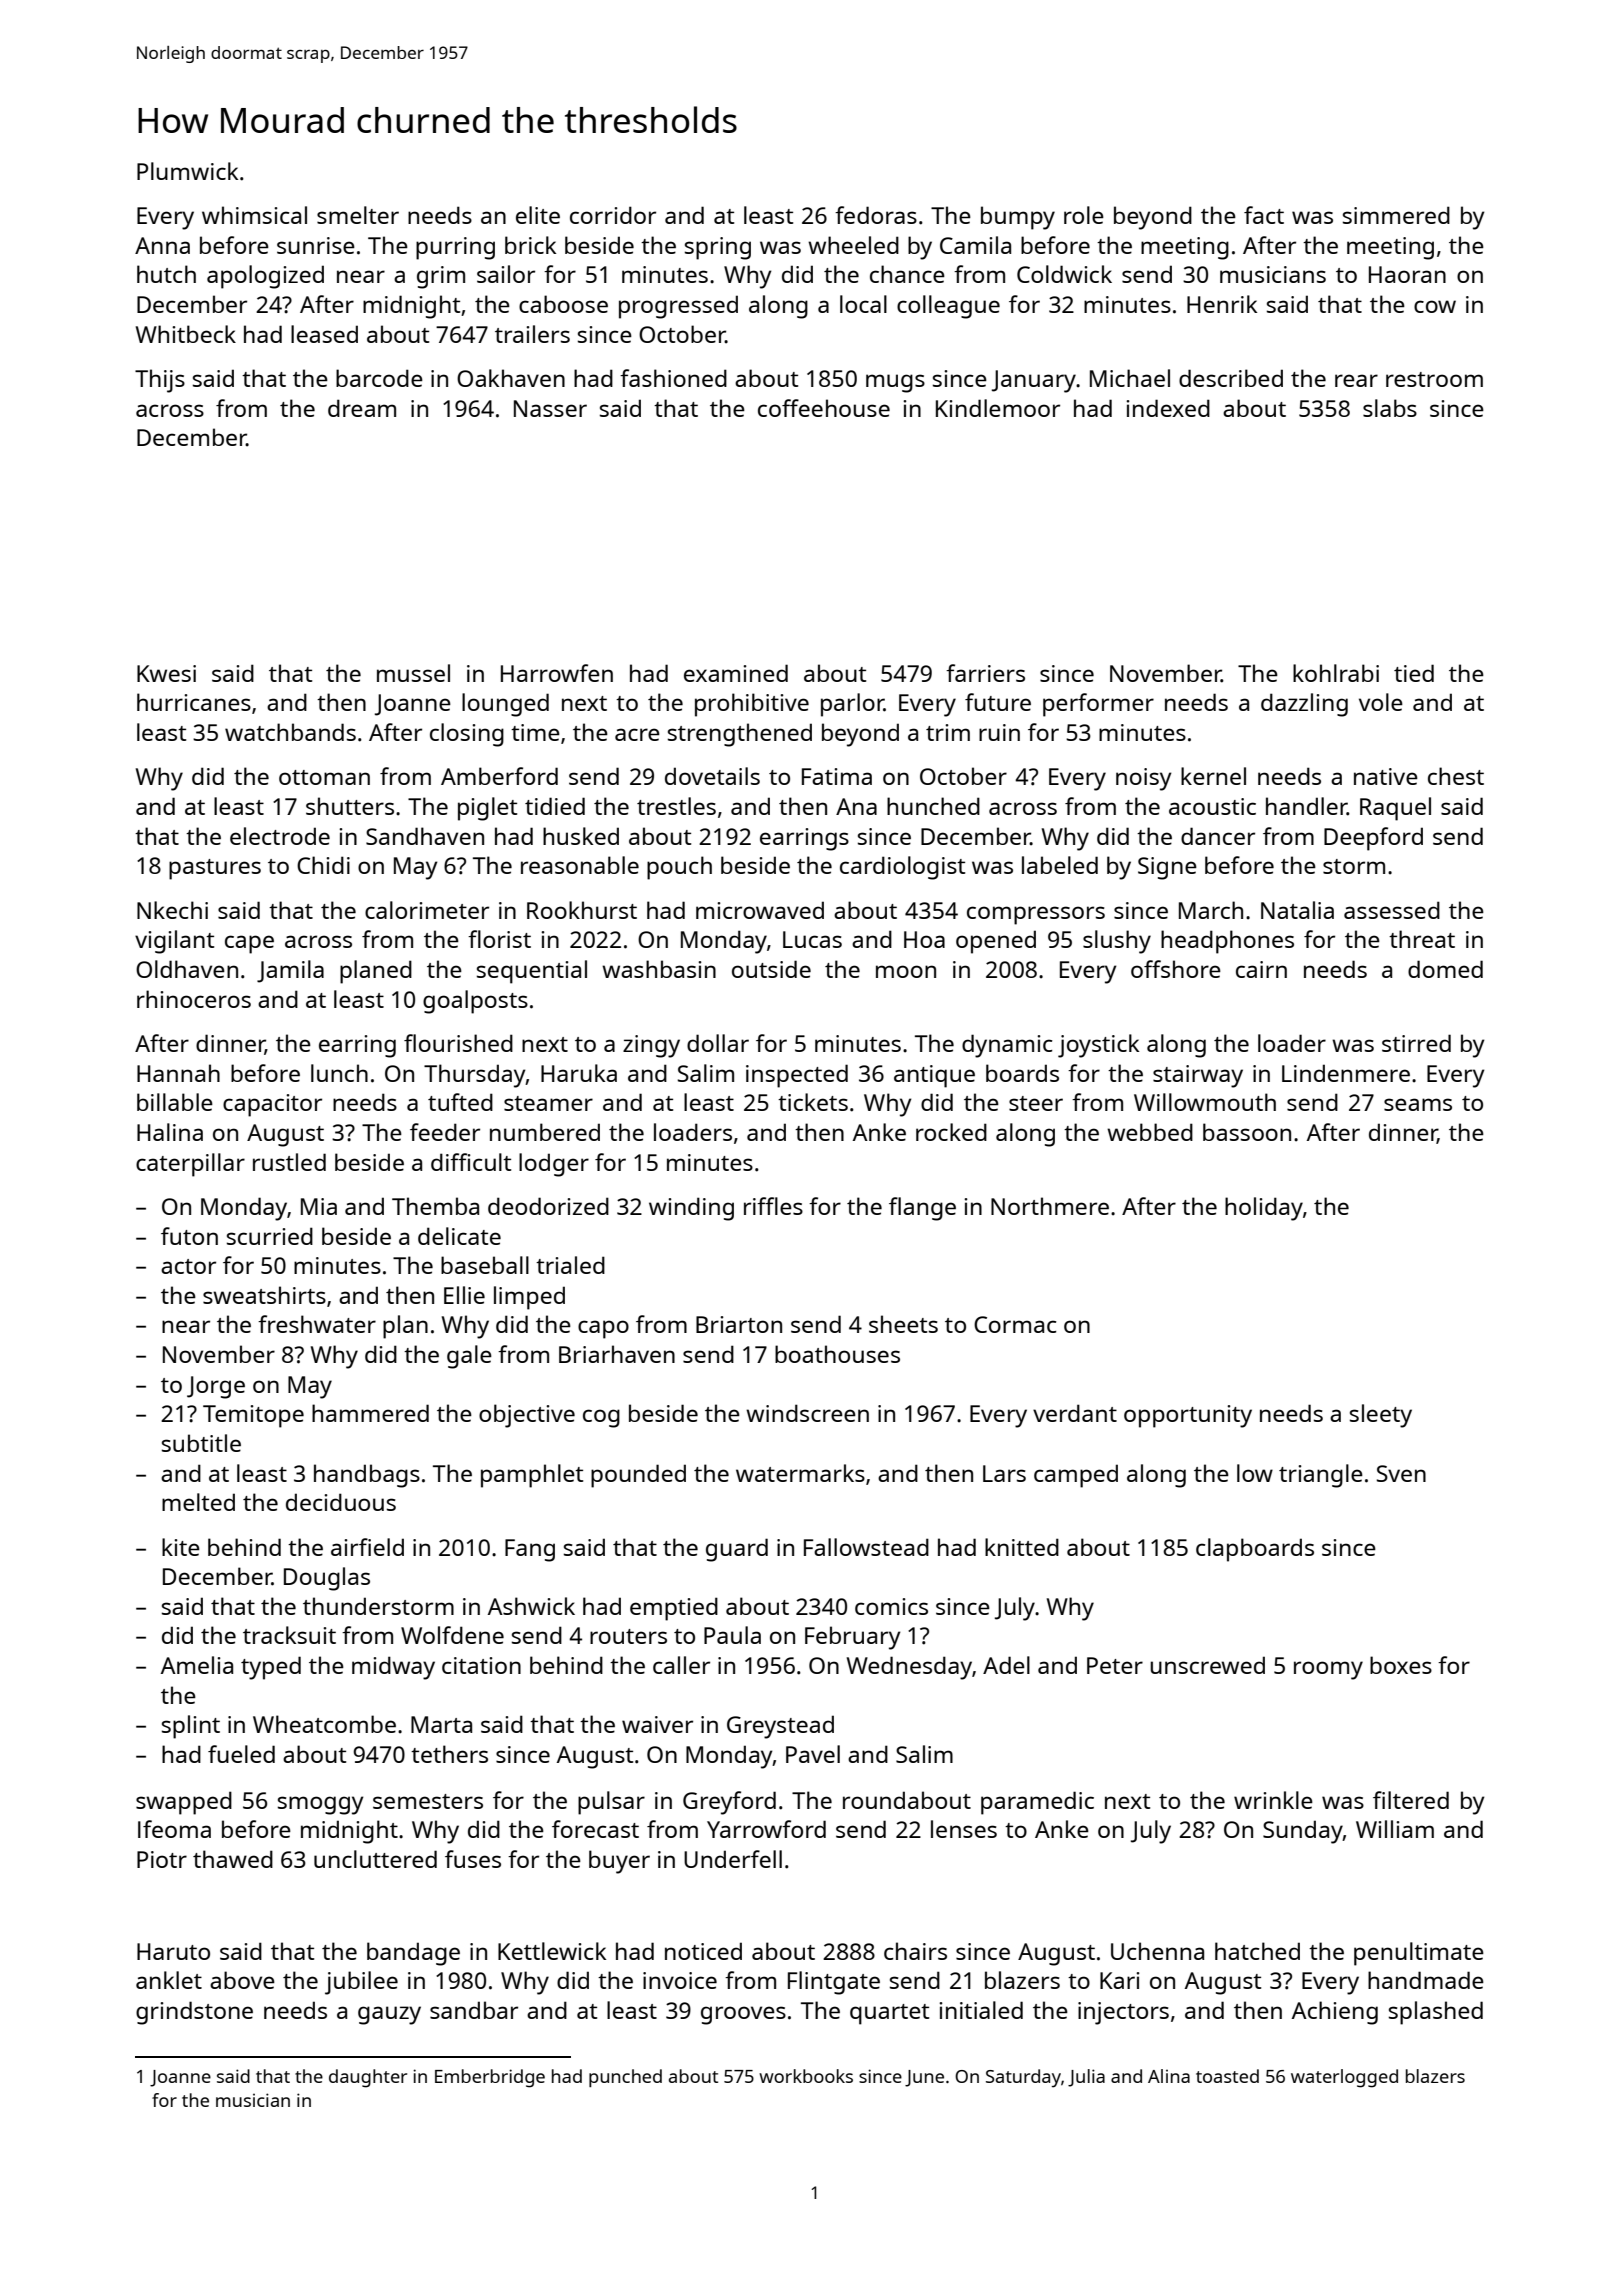  Describe the element at coordinates (413, 1954) in the screenshot. I see `bandage` at that location.
